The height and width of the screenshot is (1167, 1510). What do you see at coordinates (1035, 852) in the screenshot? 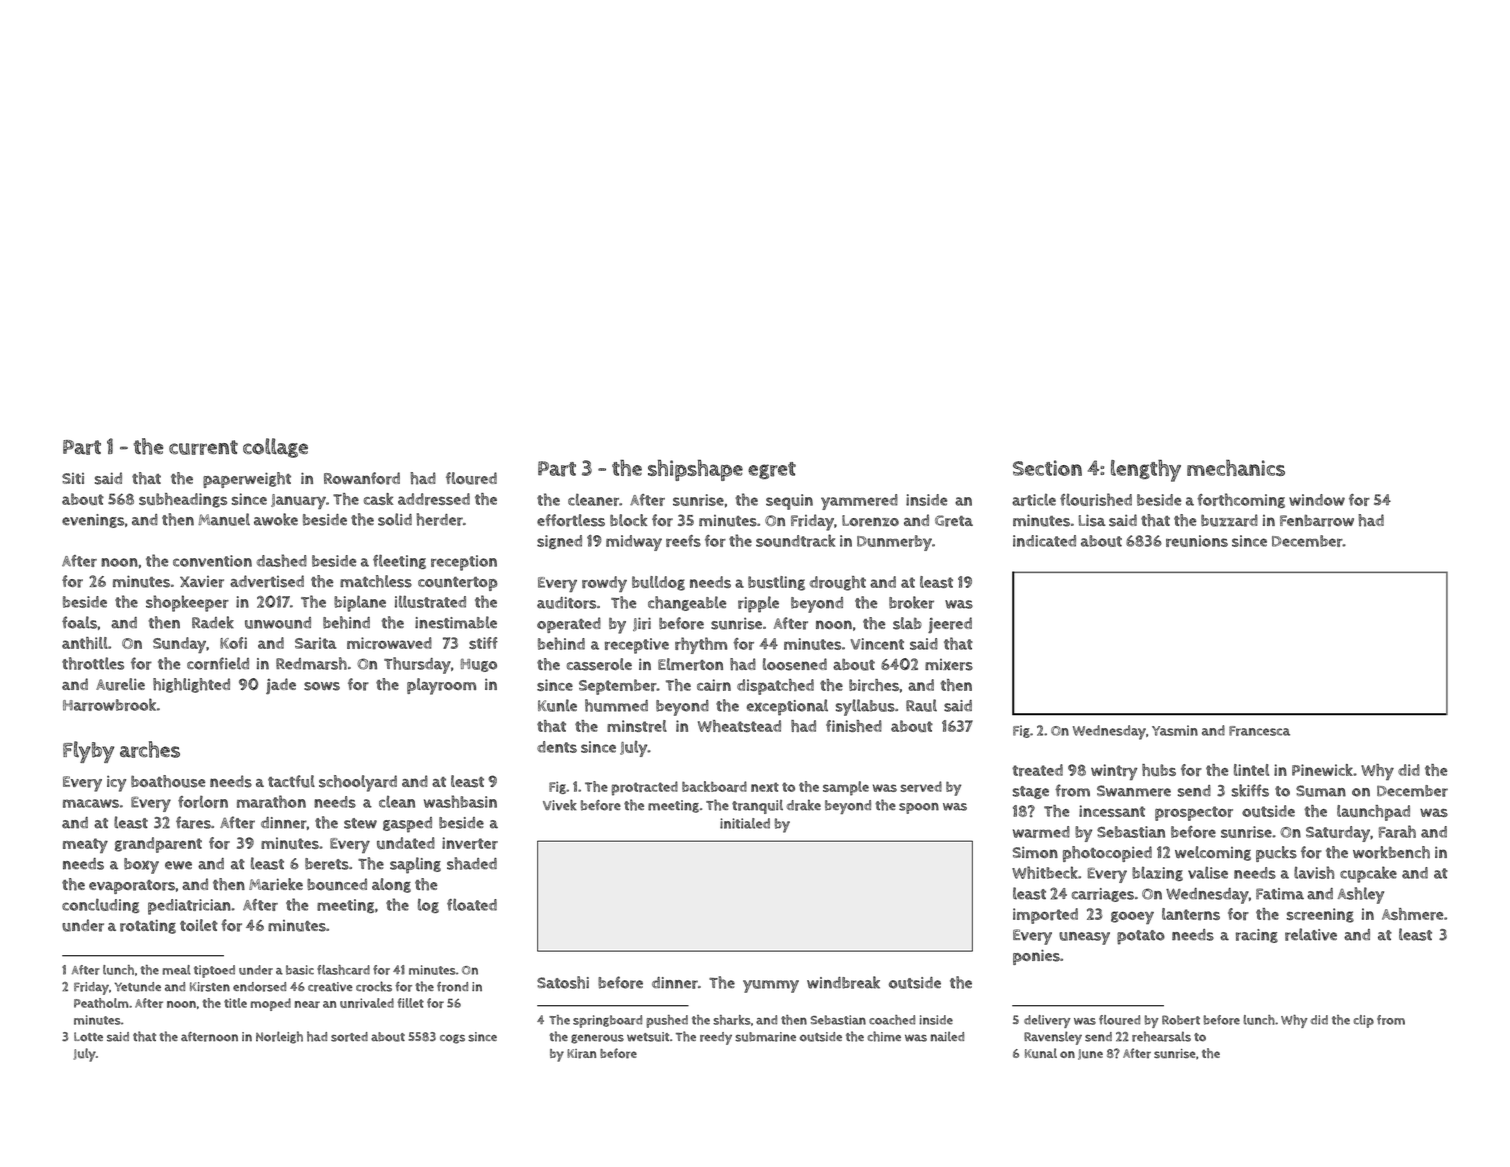
I see `Simon` at bounding box center [1035, 852].
